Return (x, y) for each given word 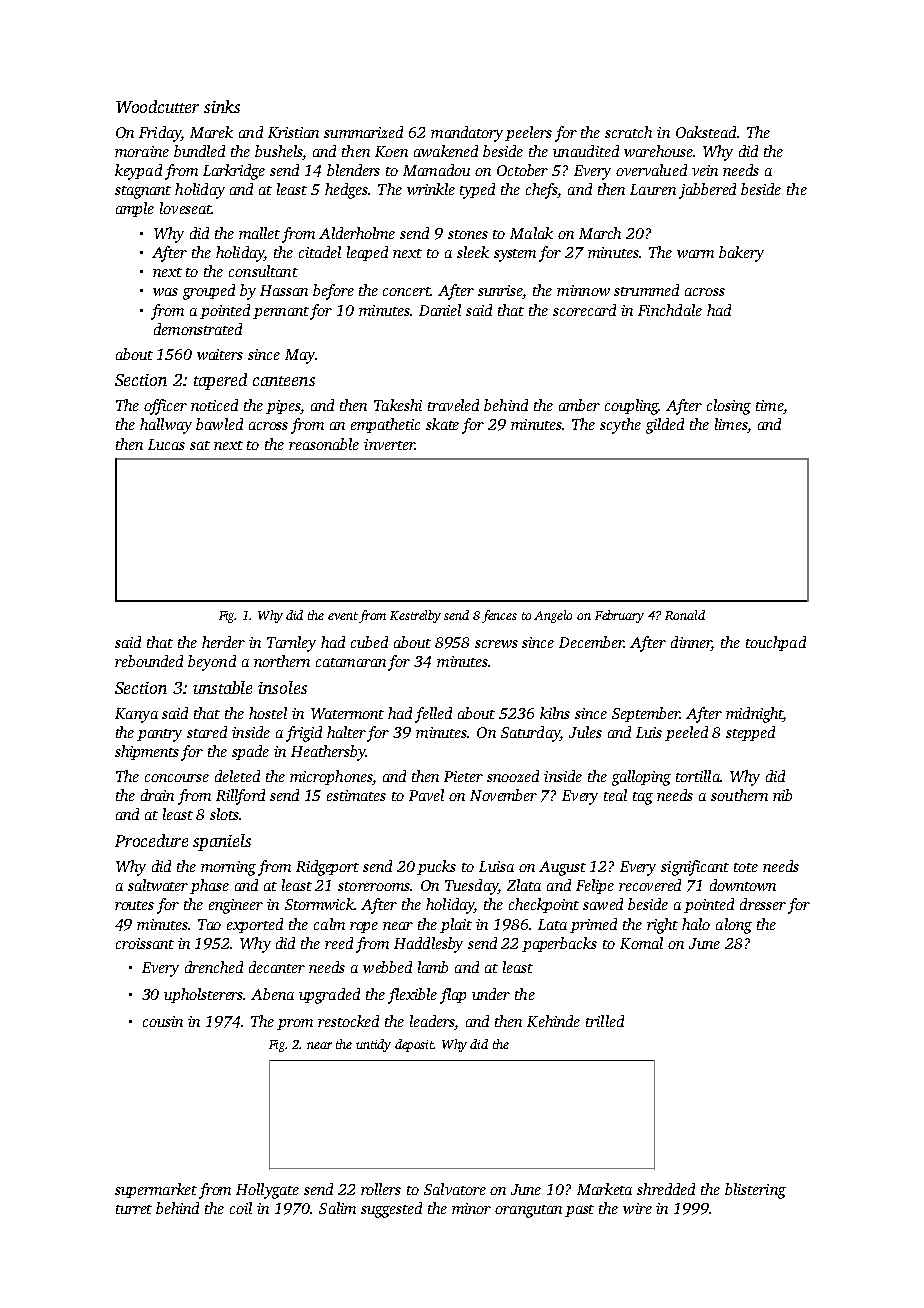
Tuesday (471, 887)
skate (442, 424)
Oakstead (706, 132)
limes (731, 424)
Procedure (151, 840)
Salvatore (455, 1189)
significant (695, 868)
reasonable (324, 444)
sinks (222, 106)
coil (241, 1208)
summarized (363, 132)
